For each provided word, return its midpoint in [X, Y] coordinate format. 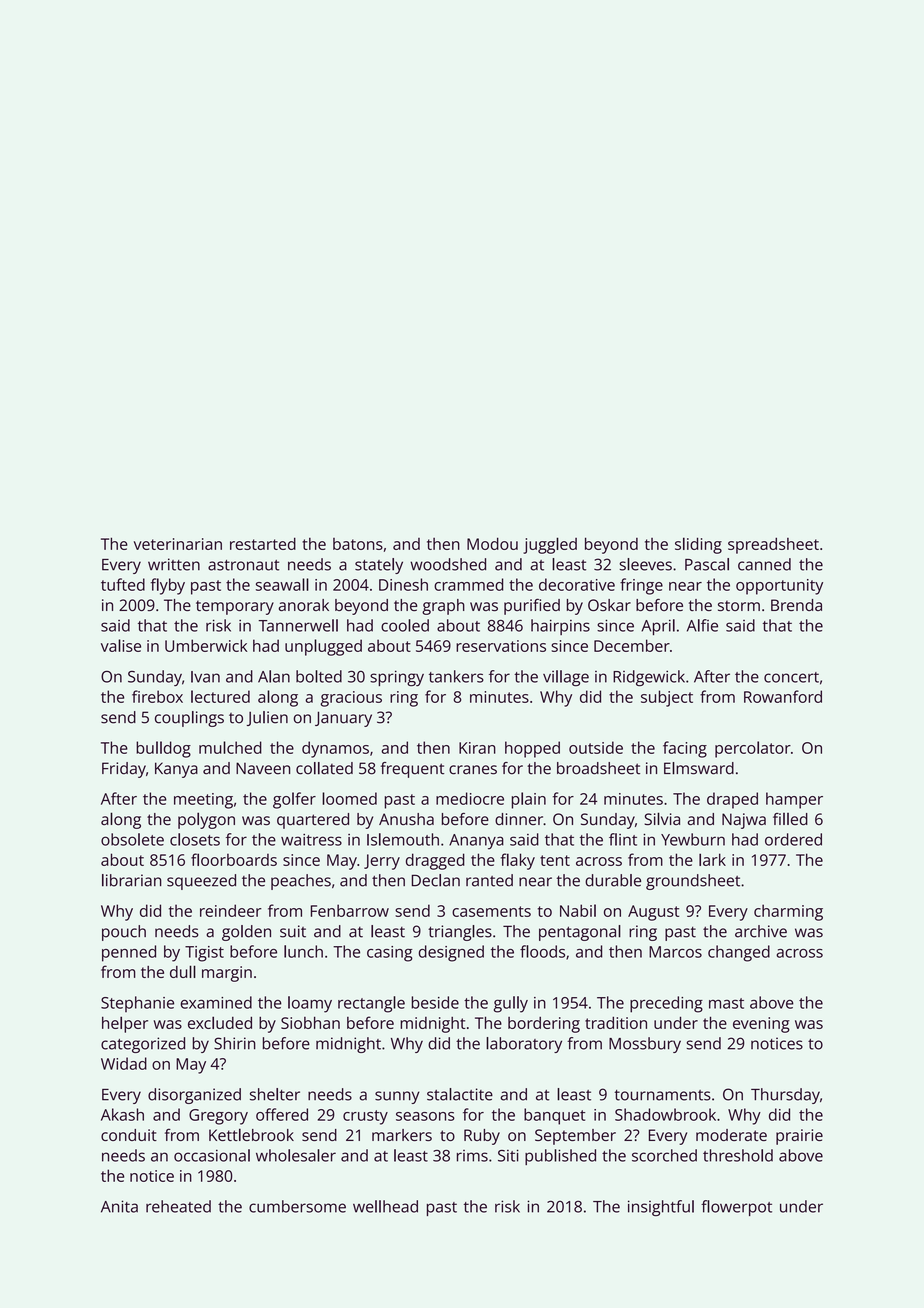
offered [282, 1114]
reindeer [231, 910]
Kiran [477, 748]
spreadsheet [773, 546]
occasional [212, 1155]
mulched [230, 747]
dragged [435, 861]
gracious [351, 699]
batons [358, 544]
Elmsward [699, 768]
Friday [124, 770]
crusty [365, 1117]
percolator [753, 749]
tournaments [662, 1095]
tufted [123, 584]
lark [712, 859]
